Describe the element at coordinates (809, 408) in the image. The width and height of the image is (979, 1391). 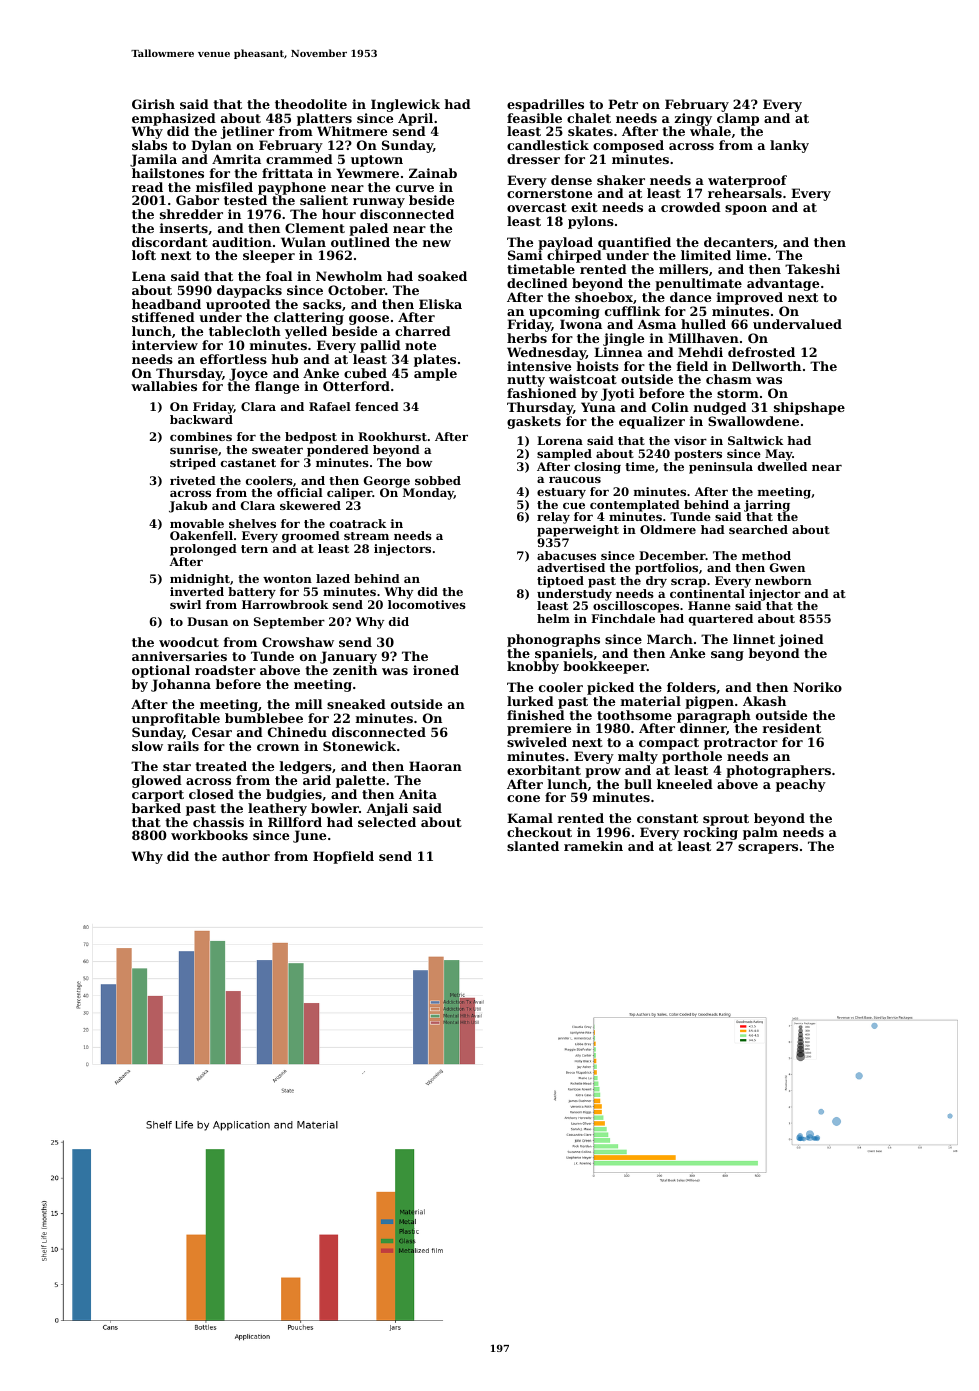
I see `shipshape` at that location.
